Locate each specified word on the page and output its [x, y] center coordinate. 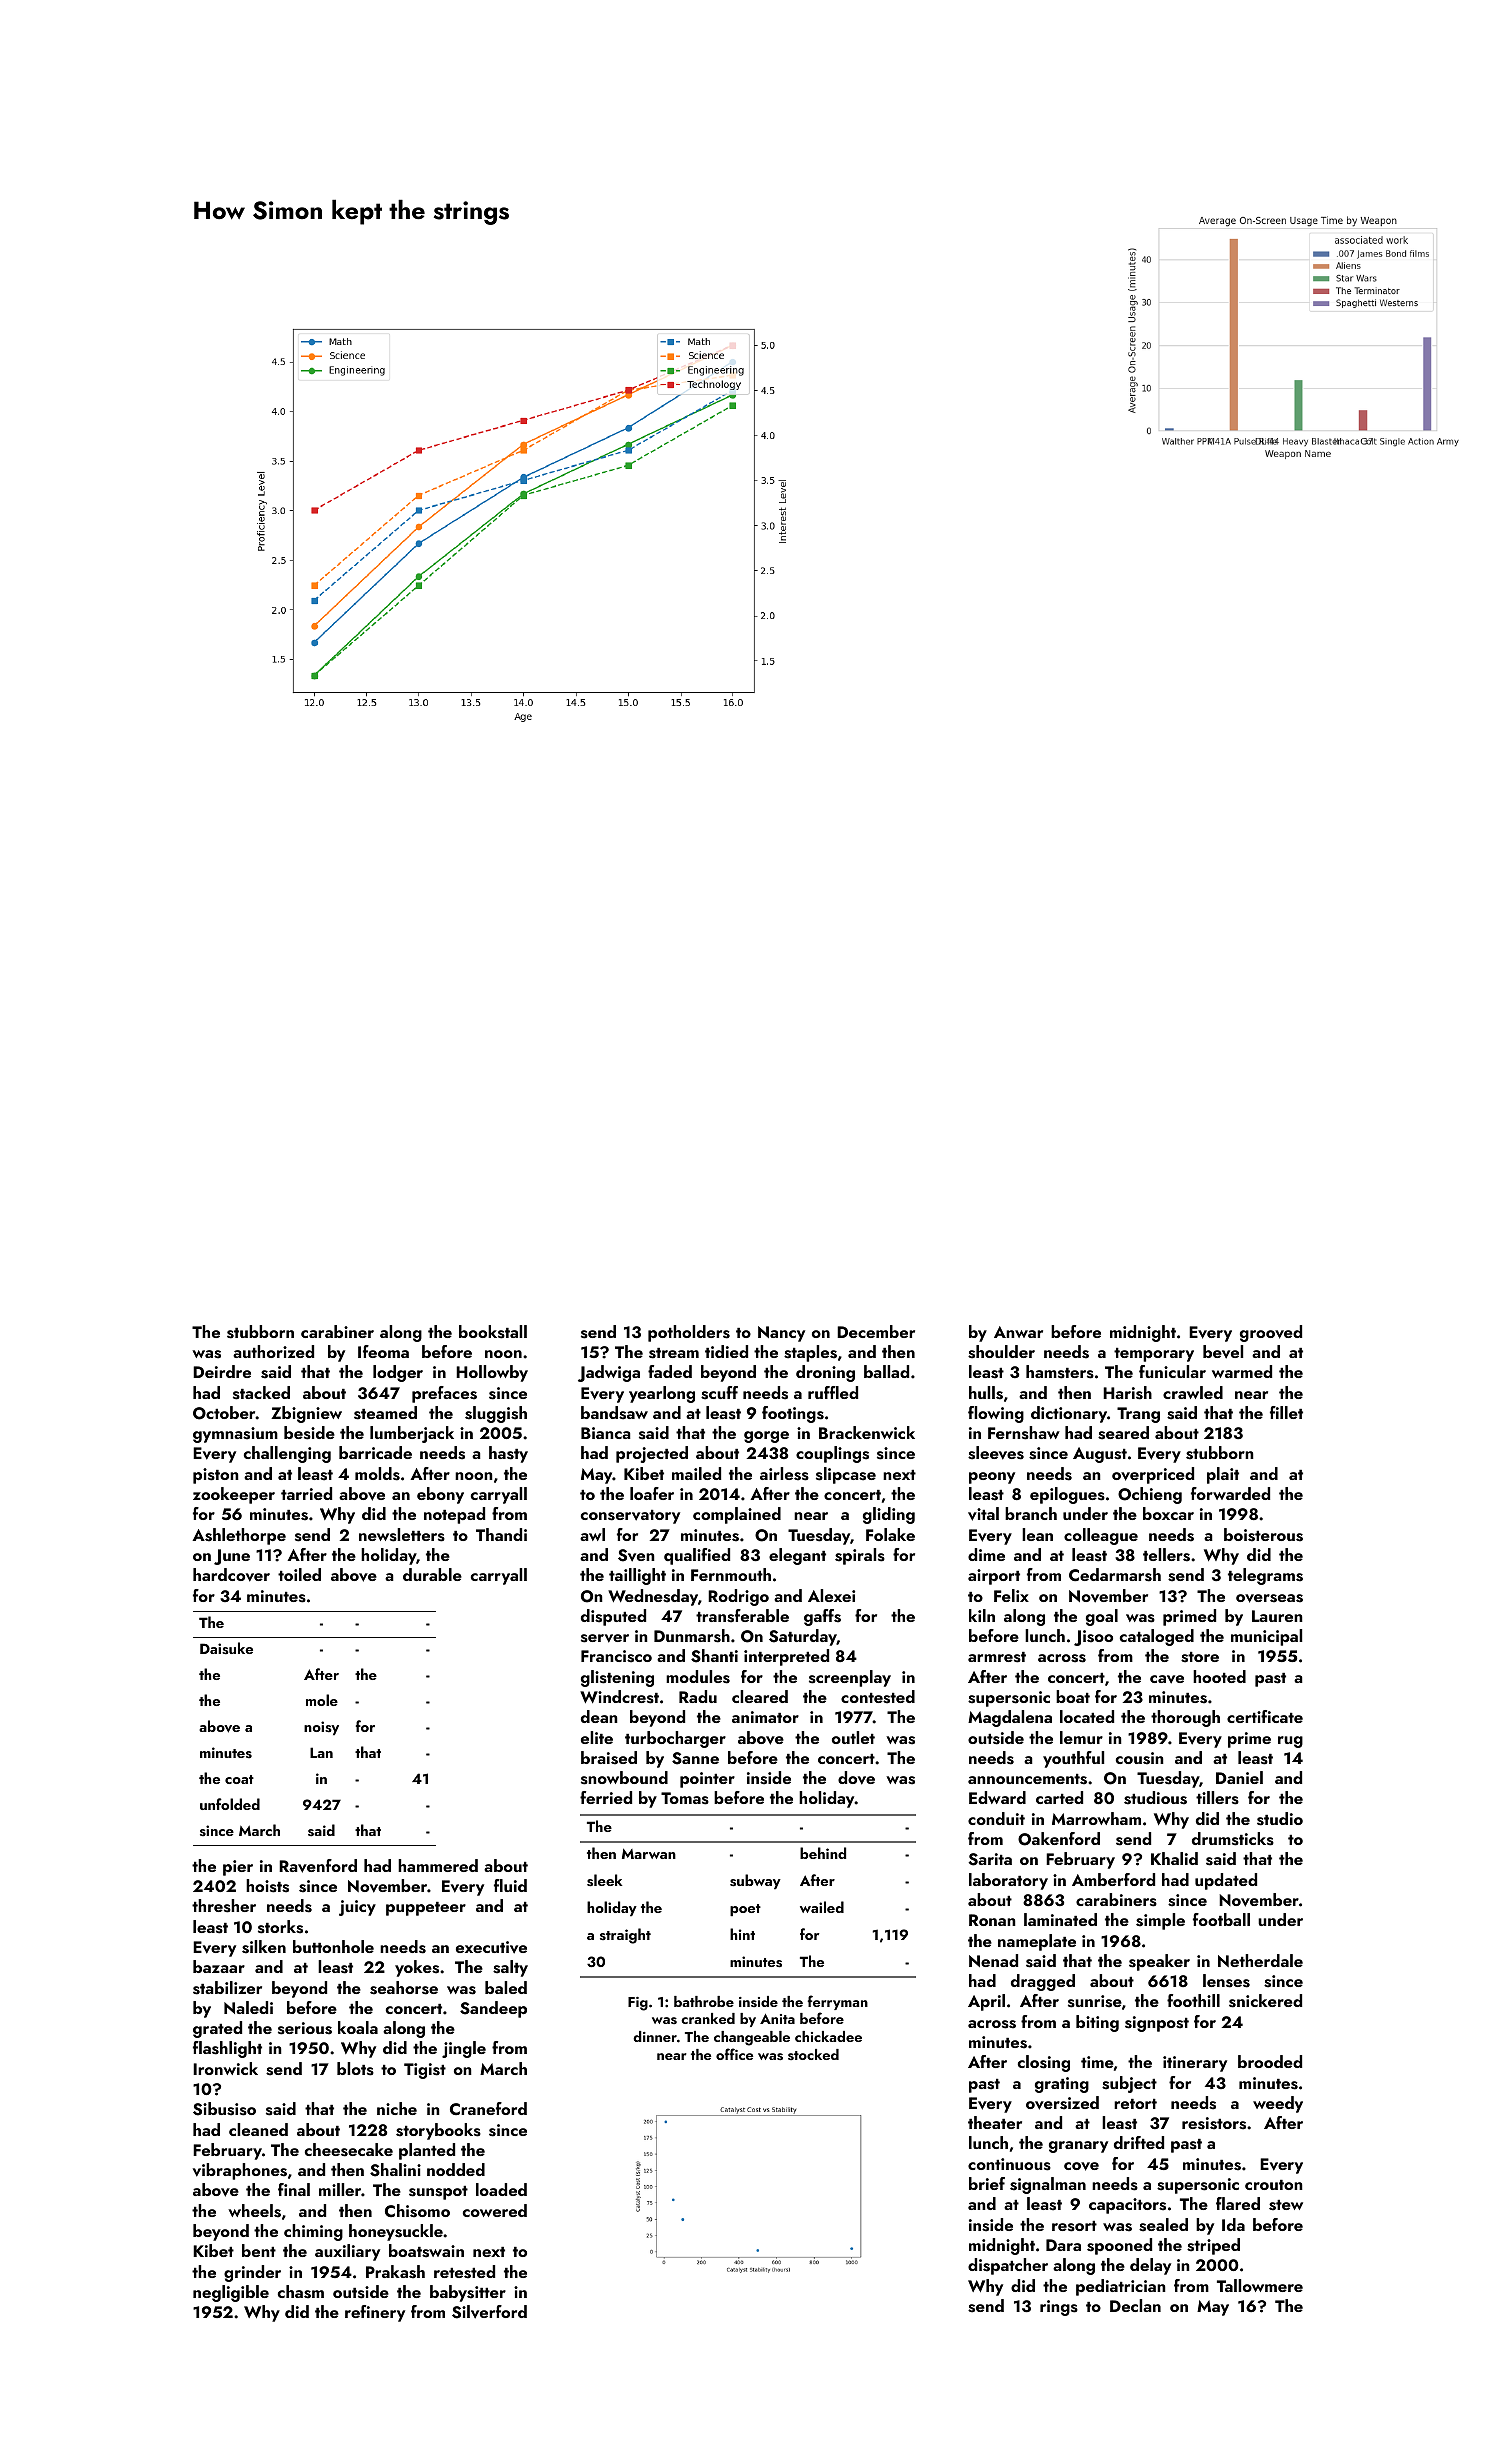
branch [1031, 1513]
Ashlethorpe [239, 1536]
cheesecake [349, 2150]
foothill [1193, 2000]
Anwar [1018, 1332]
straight [625, 1936]
